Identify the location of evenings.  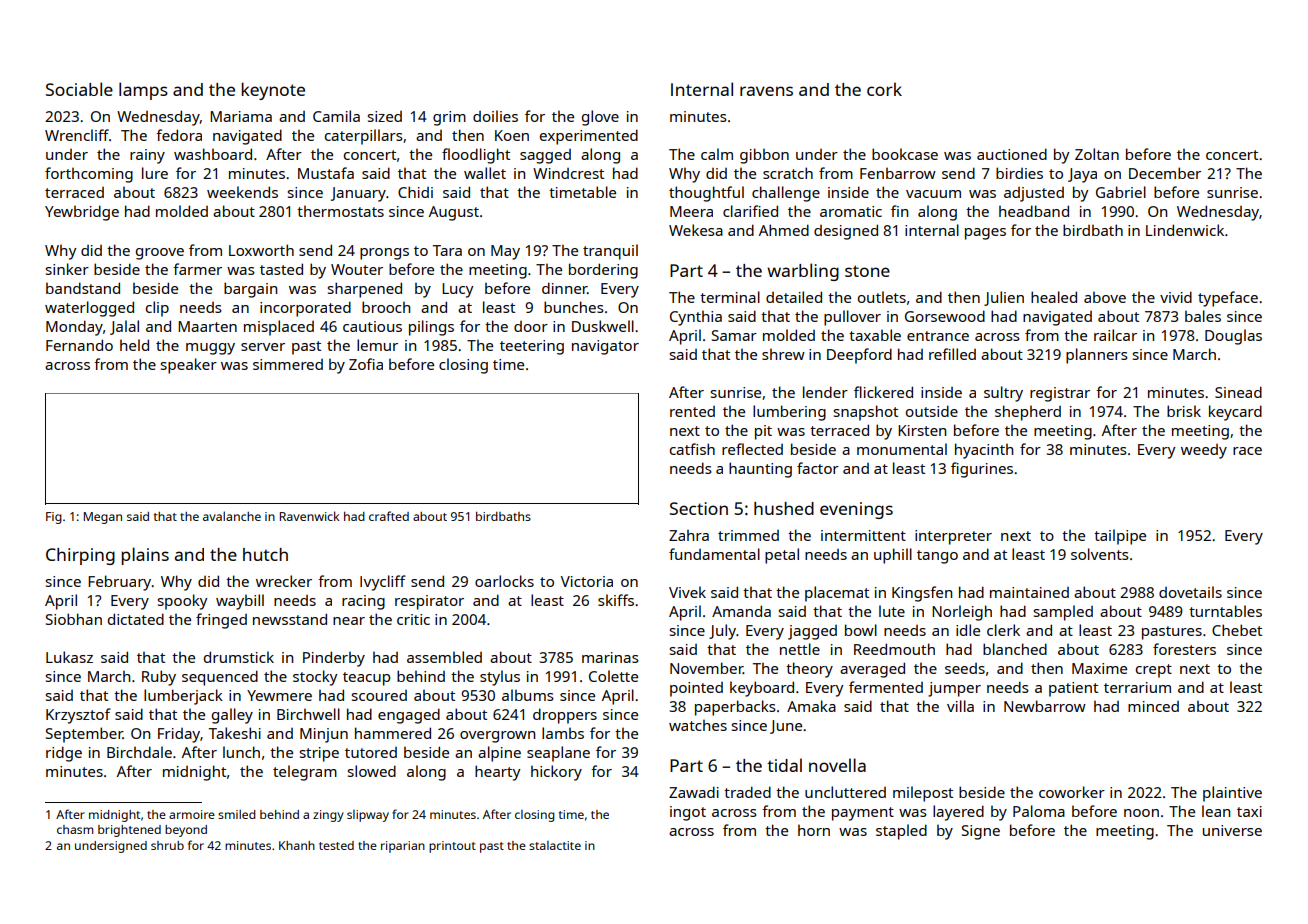
(856, 510).
